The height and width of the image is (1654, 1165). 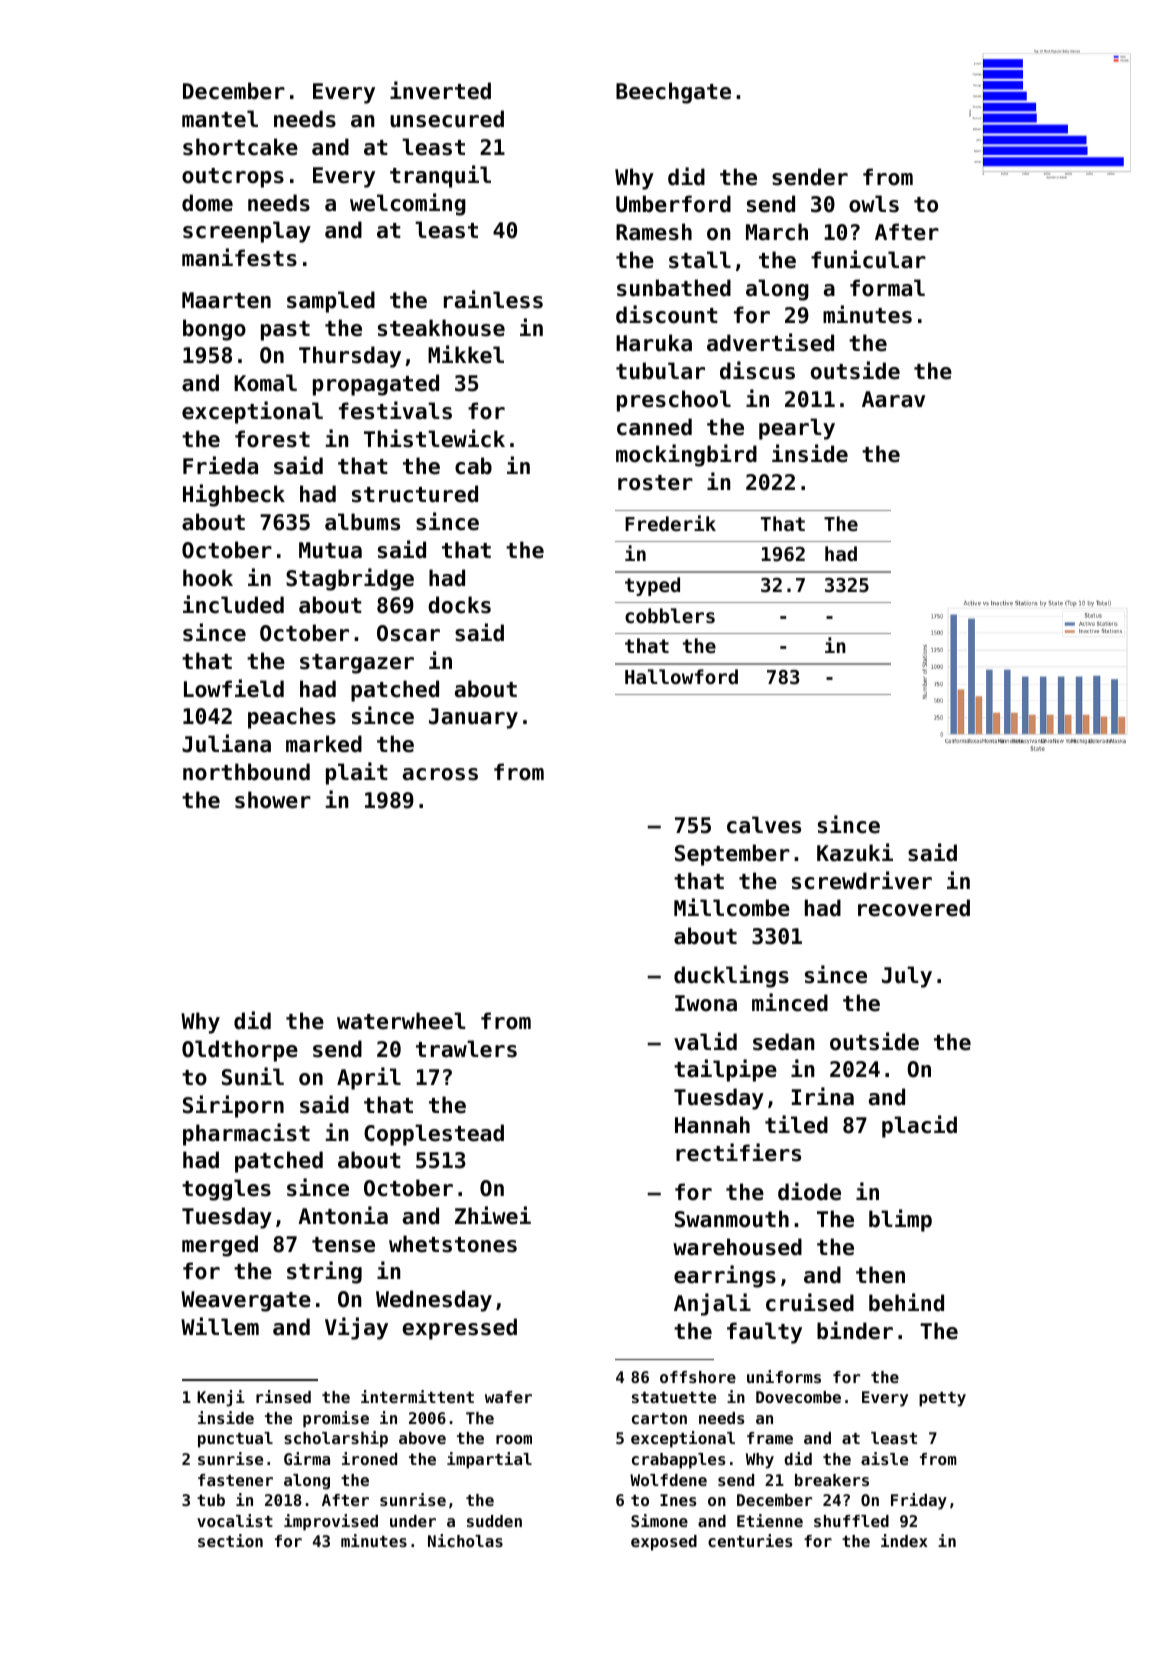 What do you see at coordinates (681, 676) in the image?
I see `Hallowford` at bounding box center [681, 676].
